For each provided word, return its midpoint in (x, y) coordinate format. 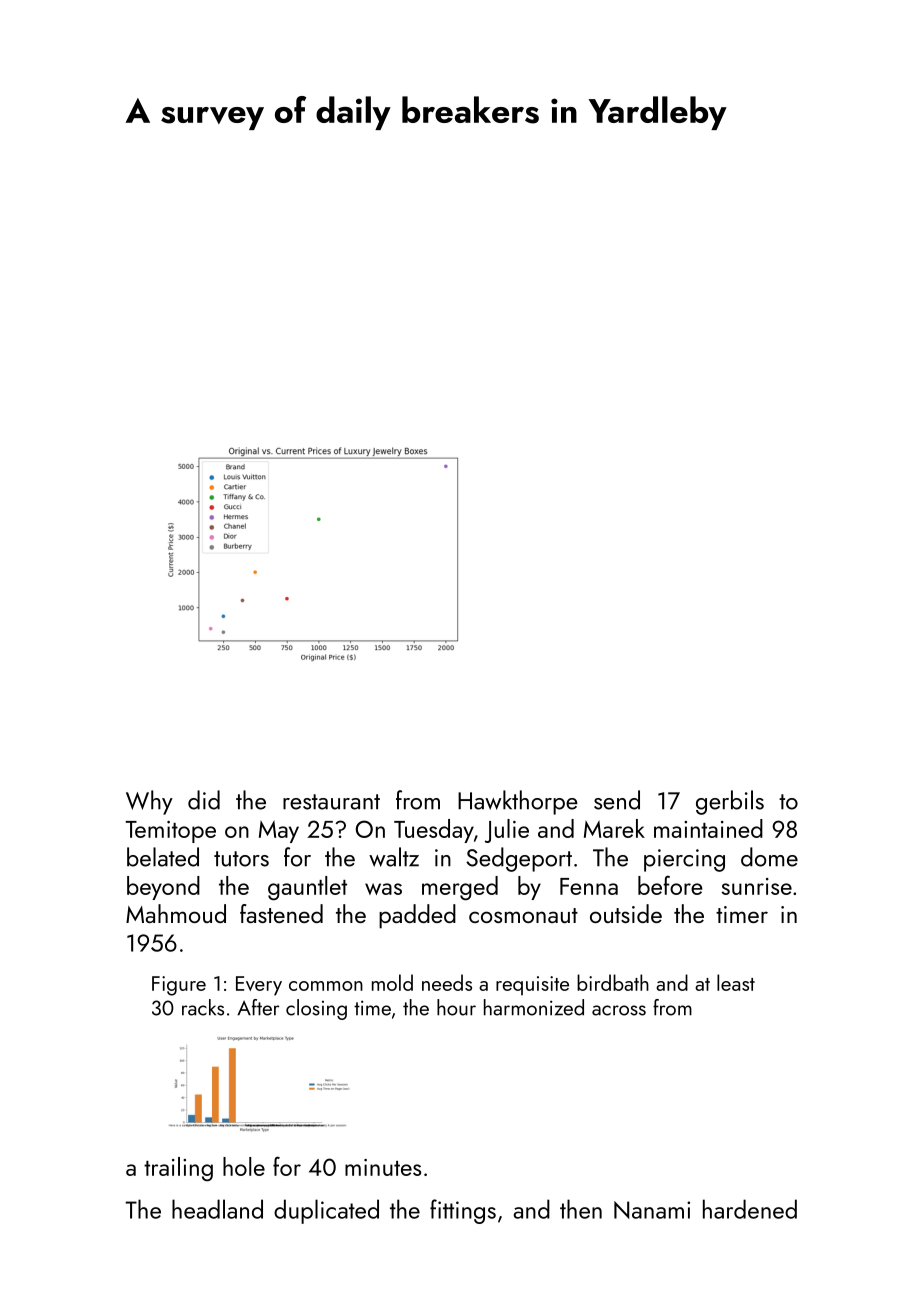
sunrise (756, 886)
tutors (241, 859)
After (258, 1007)
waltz (394, 857)
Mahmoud (176, 913)
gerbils (730, 802)
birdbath (613, 982)
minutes (383, 1167)
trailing (178, 1169)
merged (460, 888)
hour (456, 1007)
